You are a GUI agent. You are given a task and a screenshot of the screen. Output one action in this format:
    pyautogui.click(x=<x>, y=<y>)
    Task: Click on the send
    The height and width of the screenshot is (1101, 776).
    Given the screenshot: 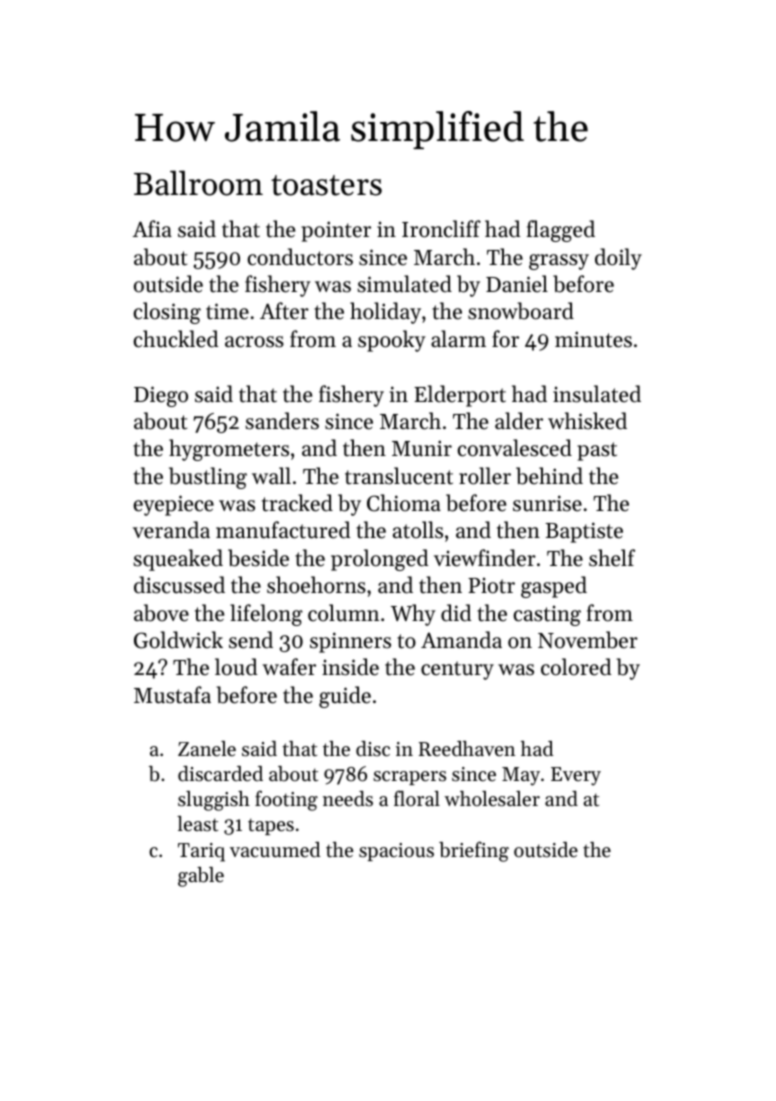 What is the action you would take?
    pyautogui.click(x=251, y=640)
